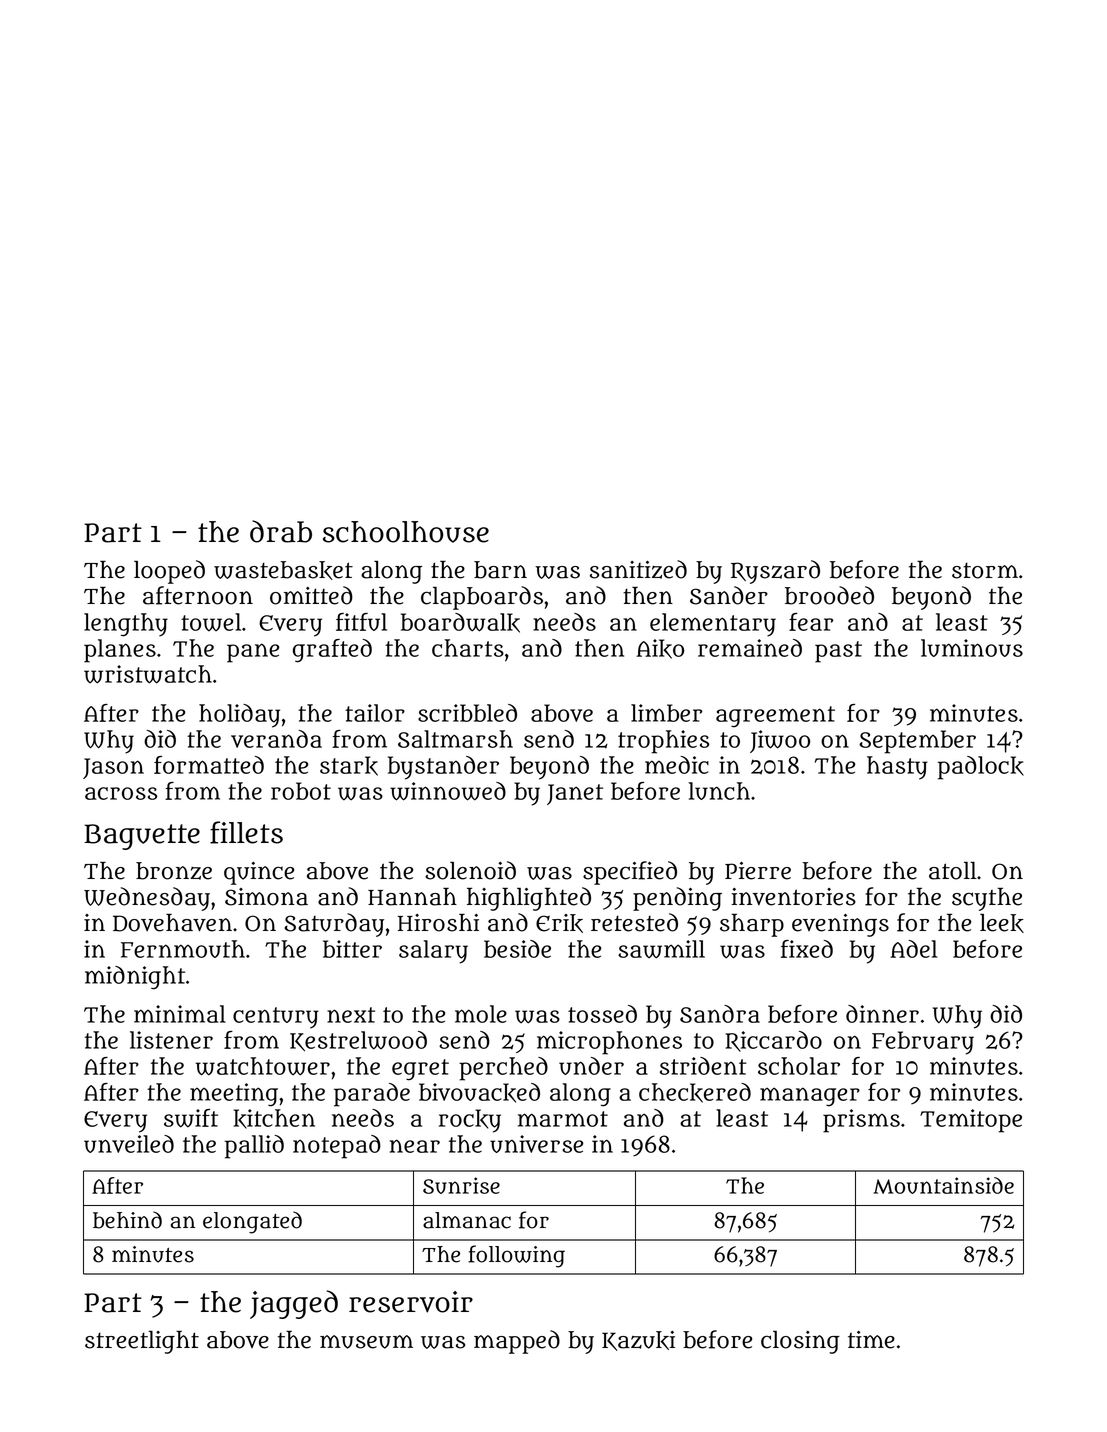  What do you see at coordinates (985, 571) in the screenshot?
I see `storm` at bounding box center [985, 571].
